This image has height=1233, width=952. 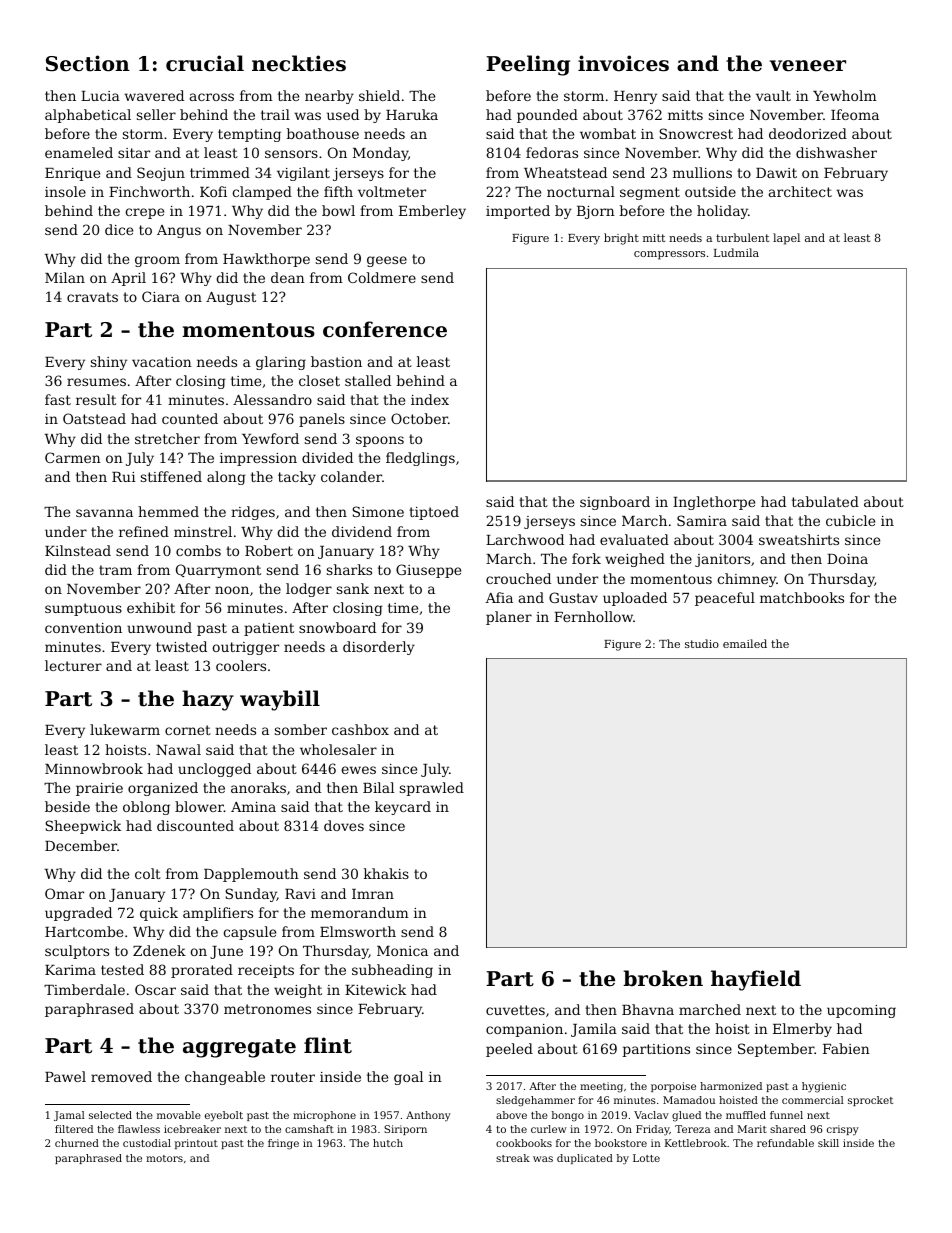 I want to click on Wheatstead, so click(x=565, y=172).
